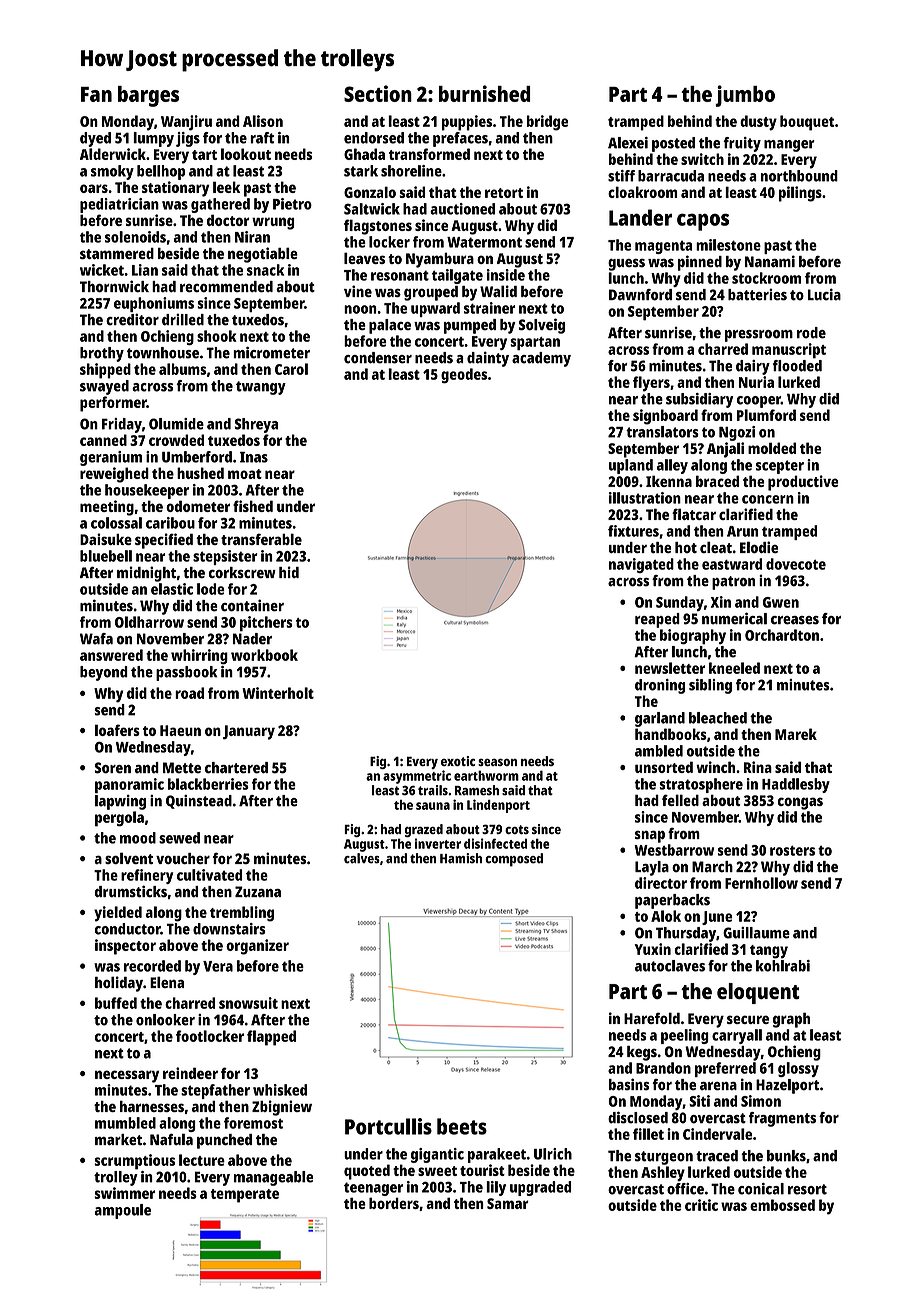  Describe the element at coordinates (733, 583) in the screenshot. I see `patron` at that location.
